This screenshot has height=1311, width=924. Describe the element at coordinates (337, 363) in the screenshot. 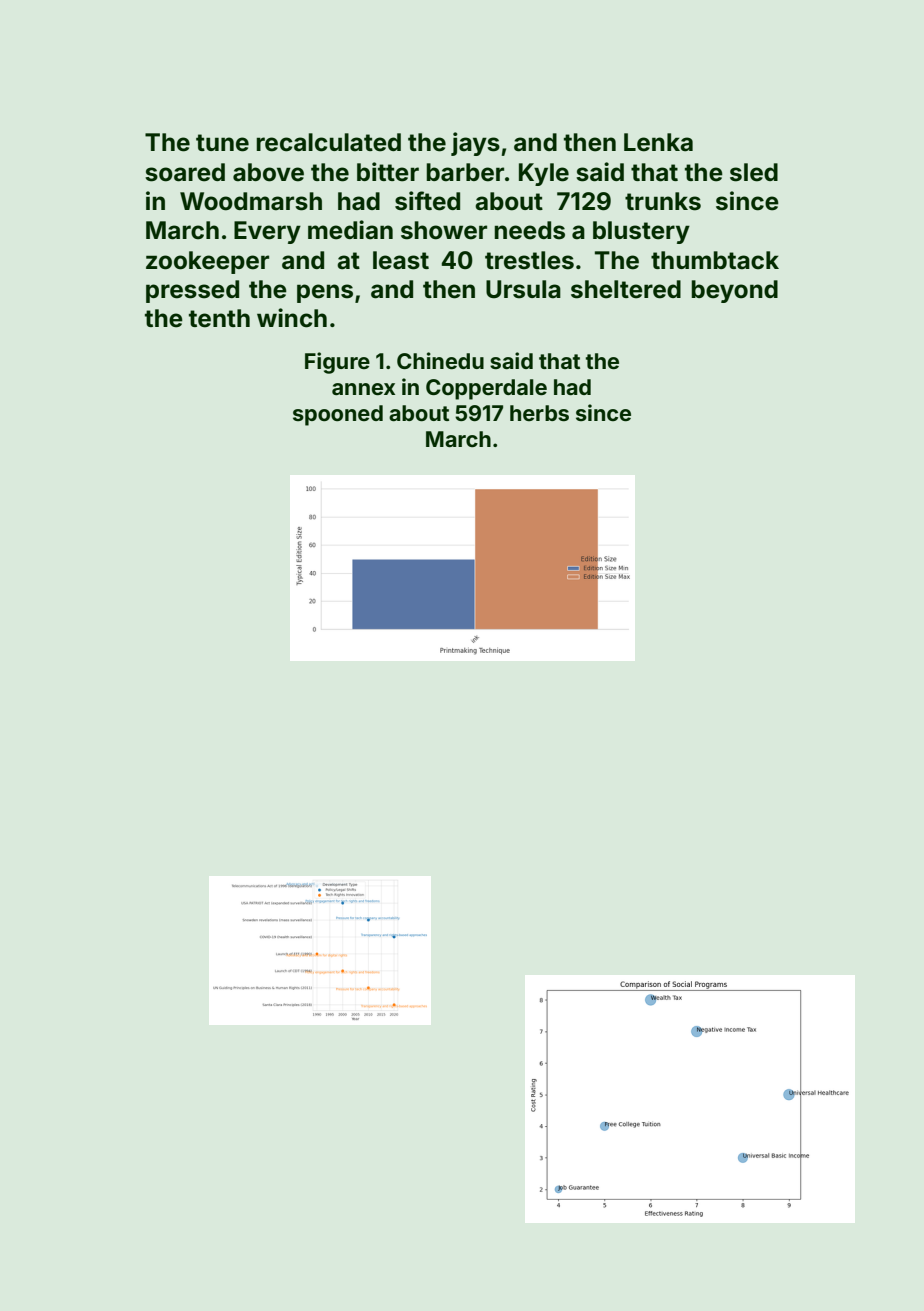

I see `Figure` at that location.
